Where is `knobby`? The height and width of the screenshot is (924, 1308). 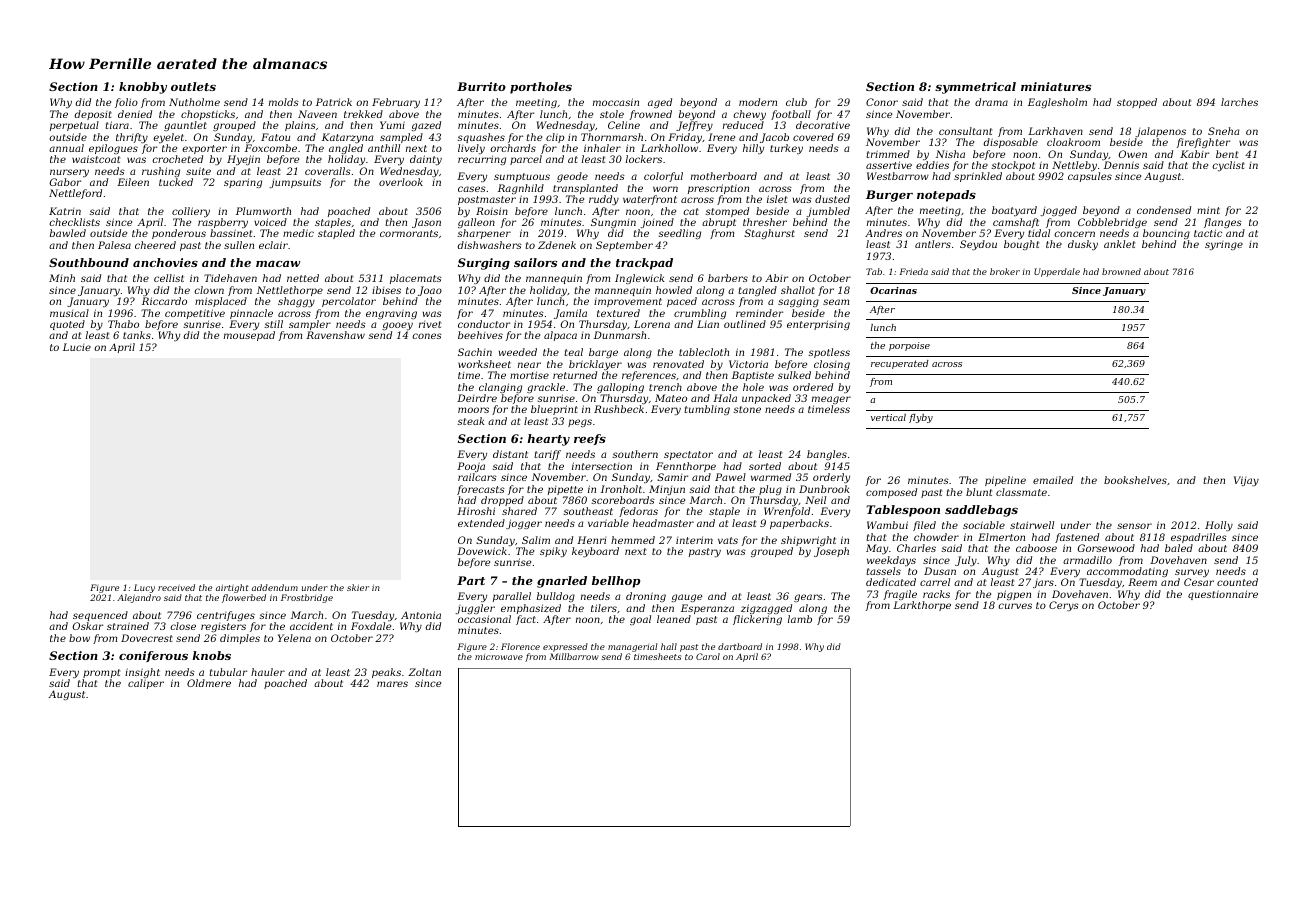 knobby is located at coordinates (143, 88).
